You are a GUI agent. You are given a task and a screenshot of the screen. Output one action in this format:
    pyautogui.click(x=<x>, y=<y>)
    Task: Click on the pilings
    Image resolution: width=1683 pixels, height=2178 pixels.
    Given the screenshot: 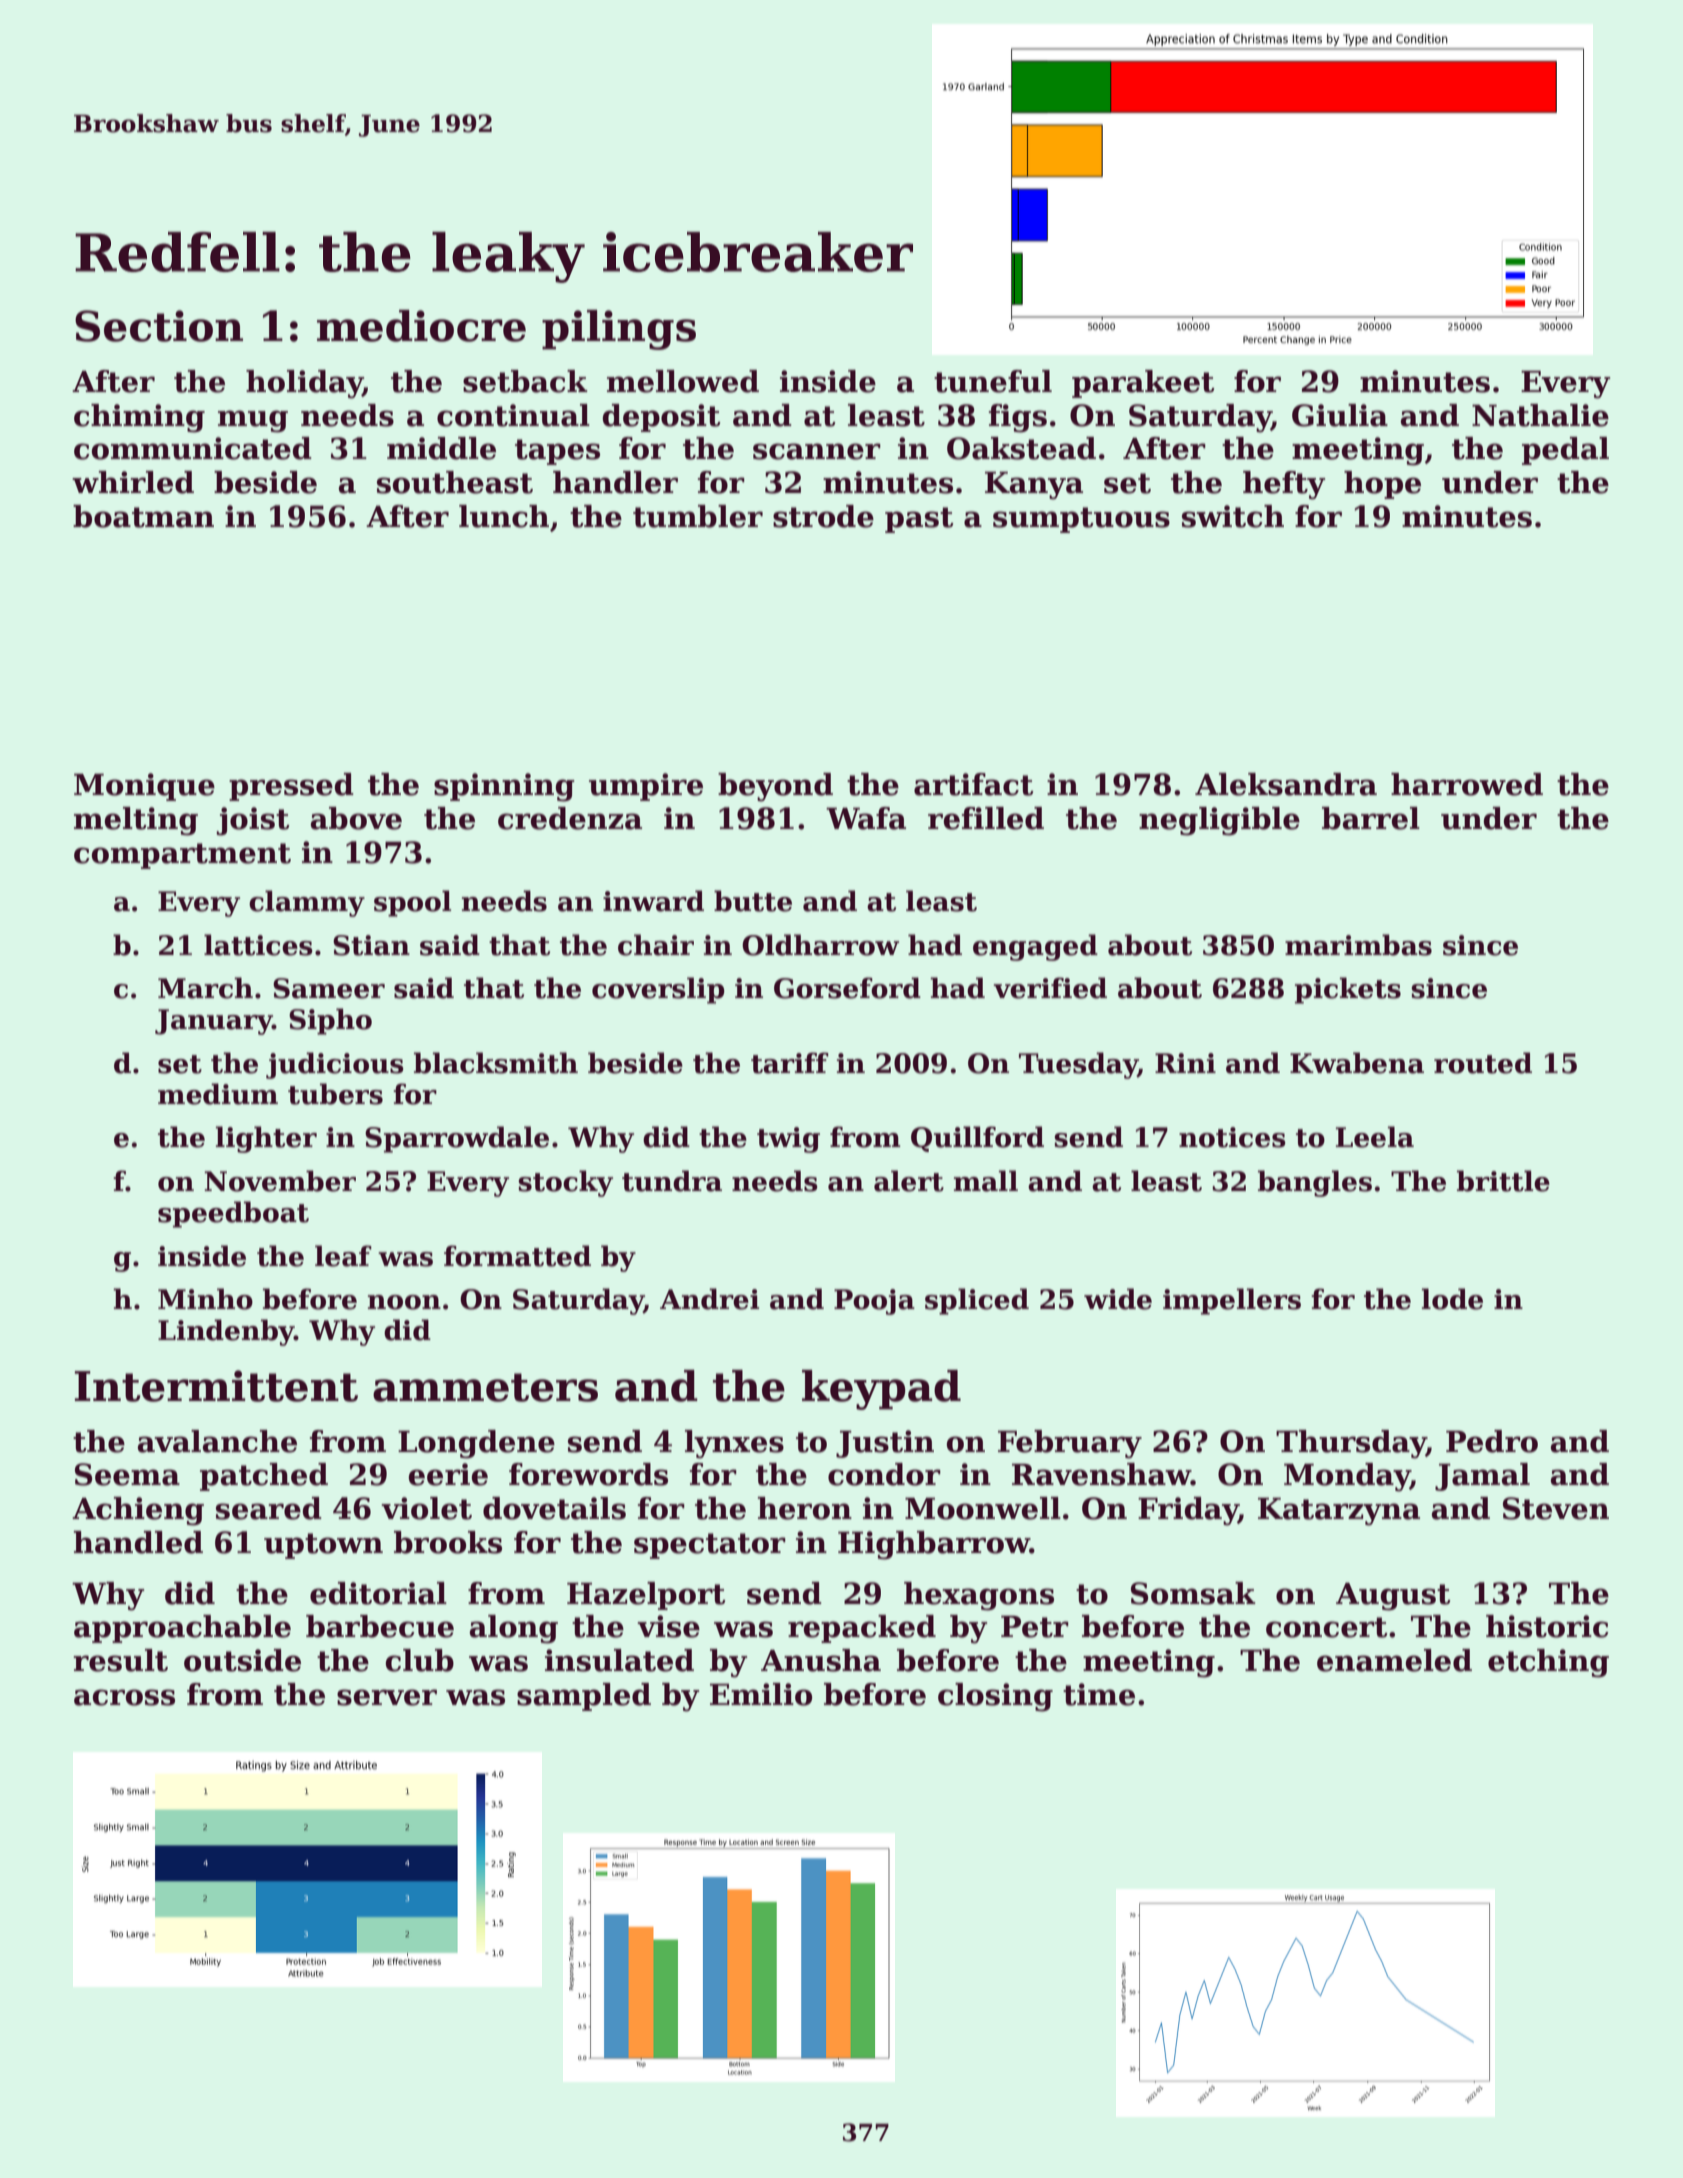 What is the action you would take?
    pyautogui.click(x=619, y=330)
